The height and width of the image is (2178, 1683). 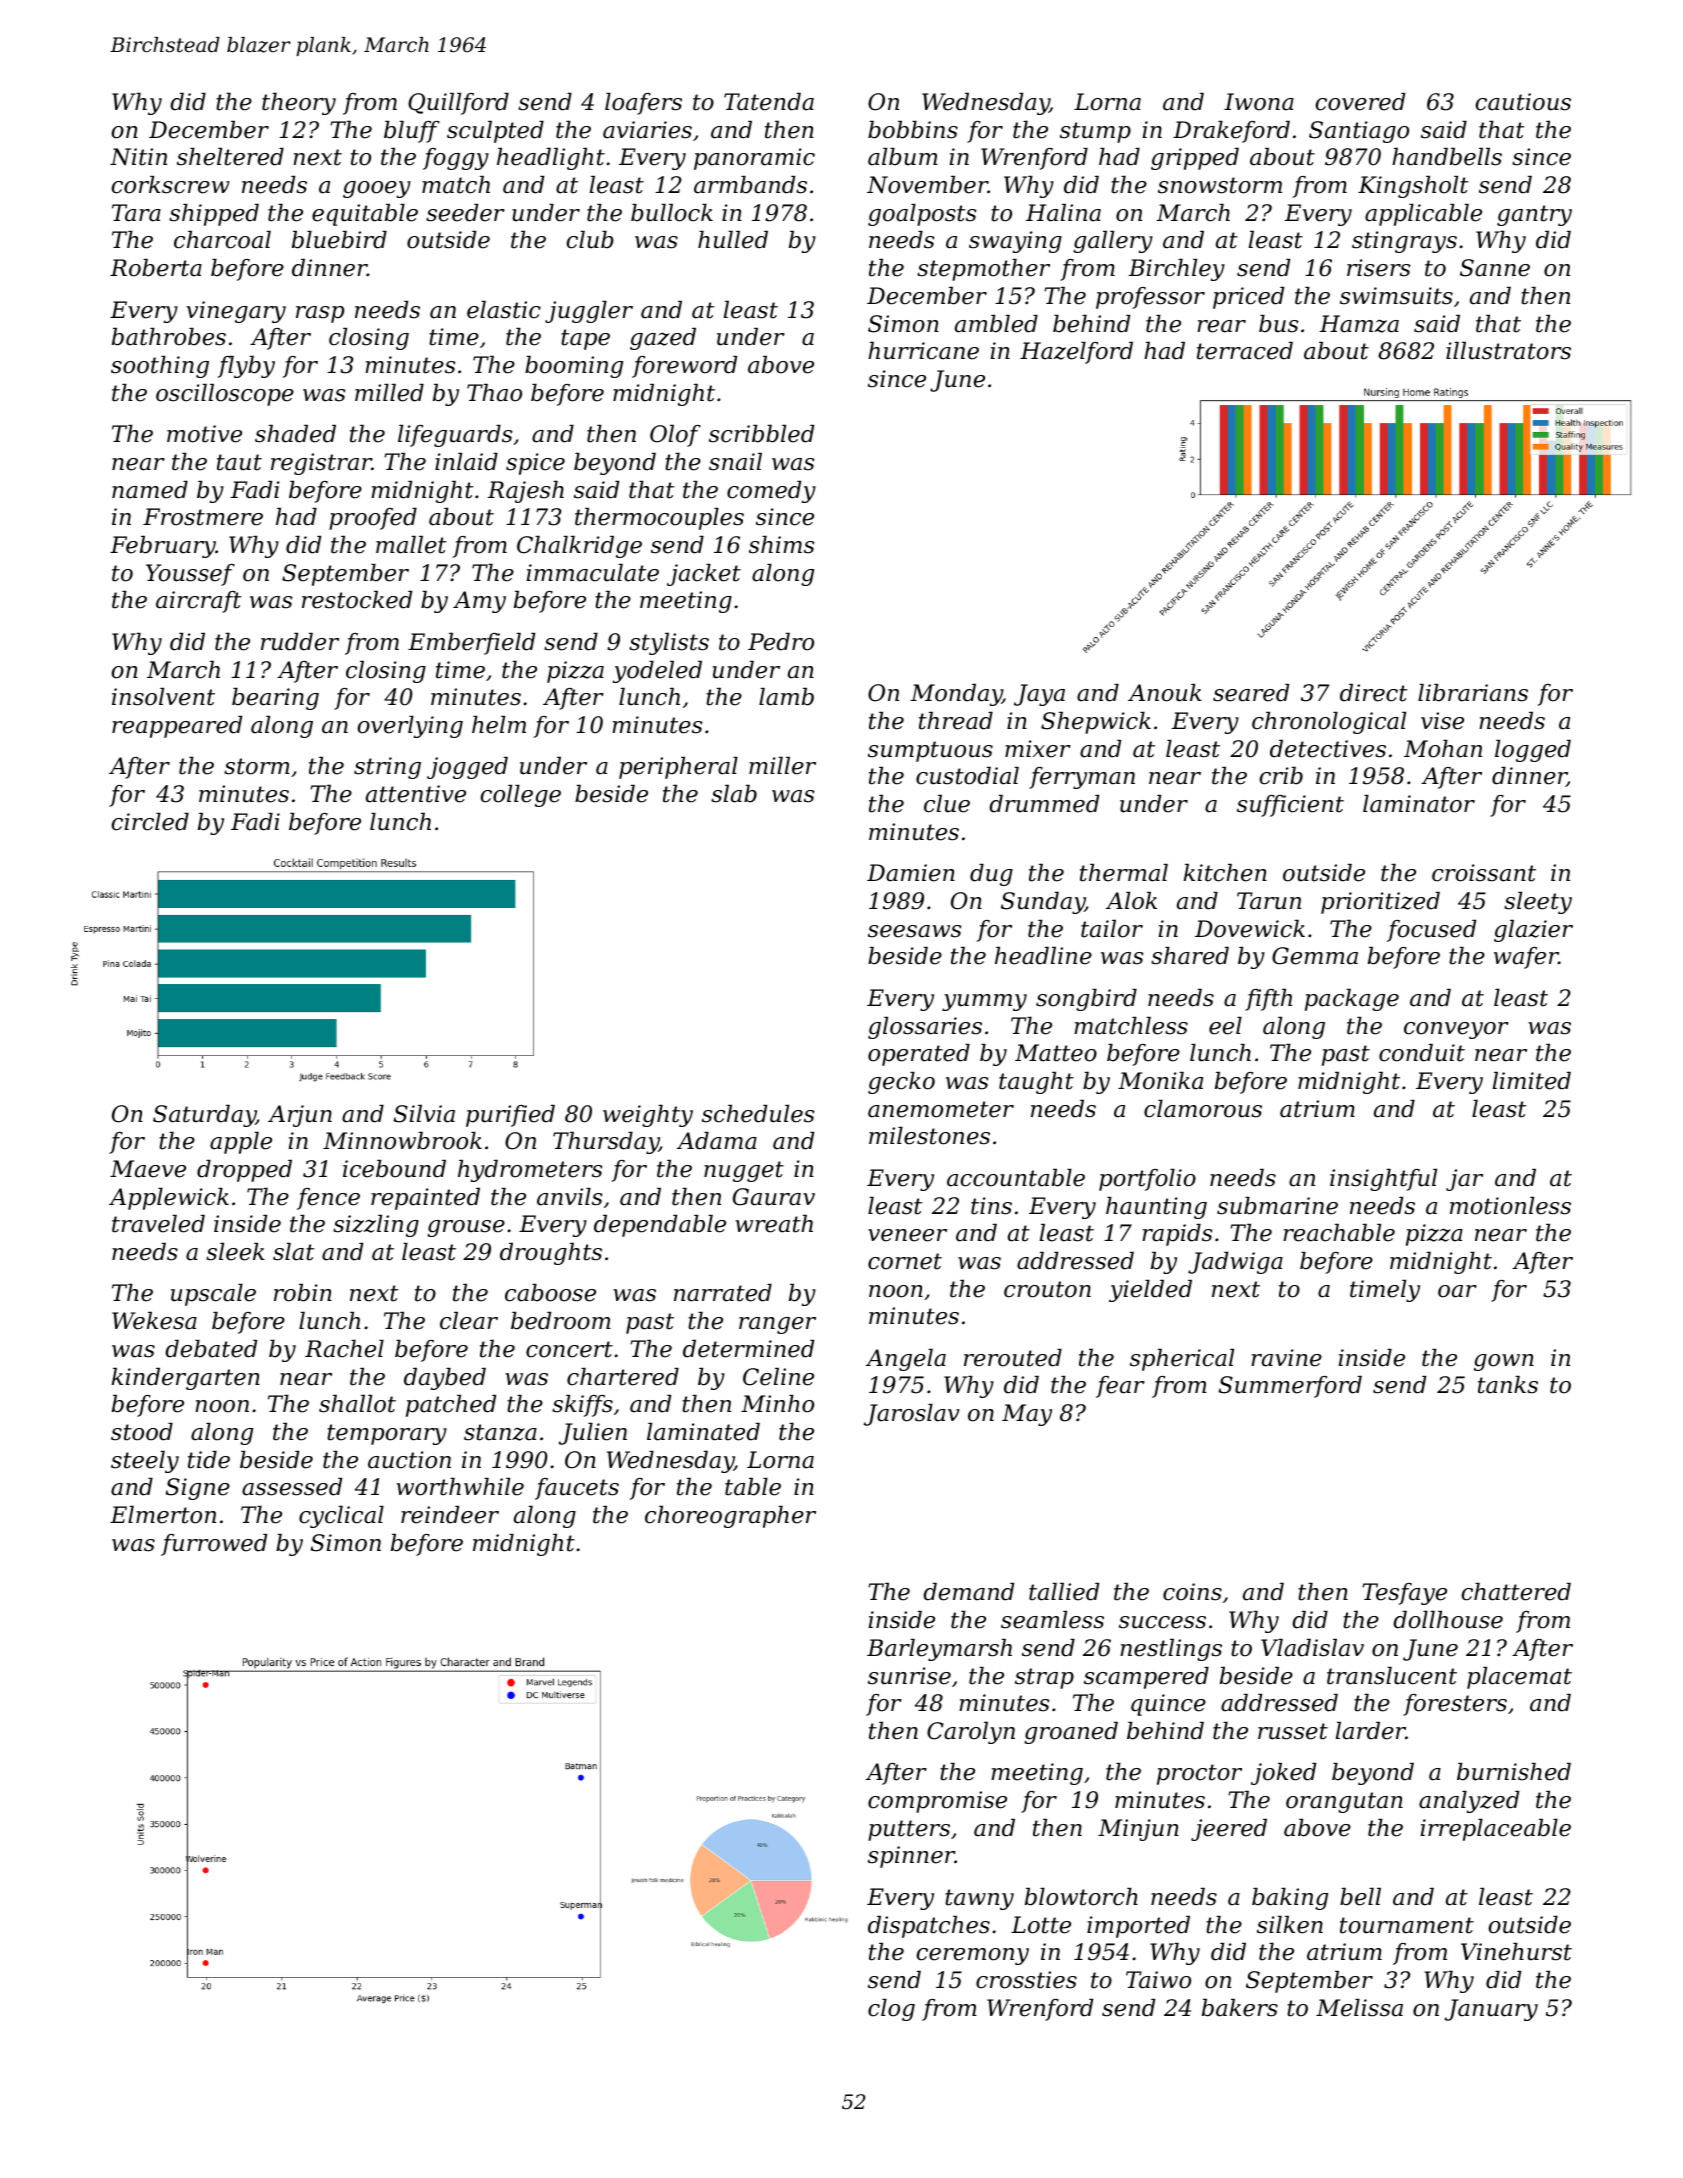 I want to click on gantry, so click(x=1534, y=215).
